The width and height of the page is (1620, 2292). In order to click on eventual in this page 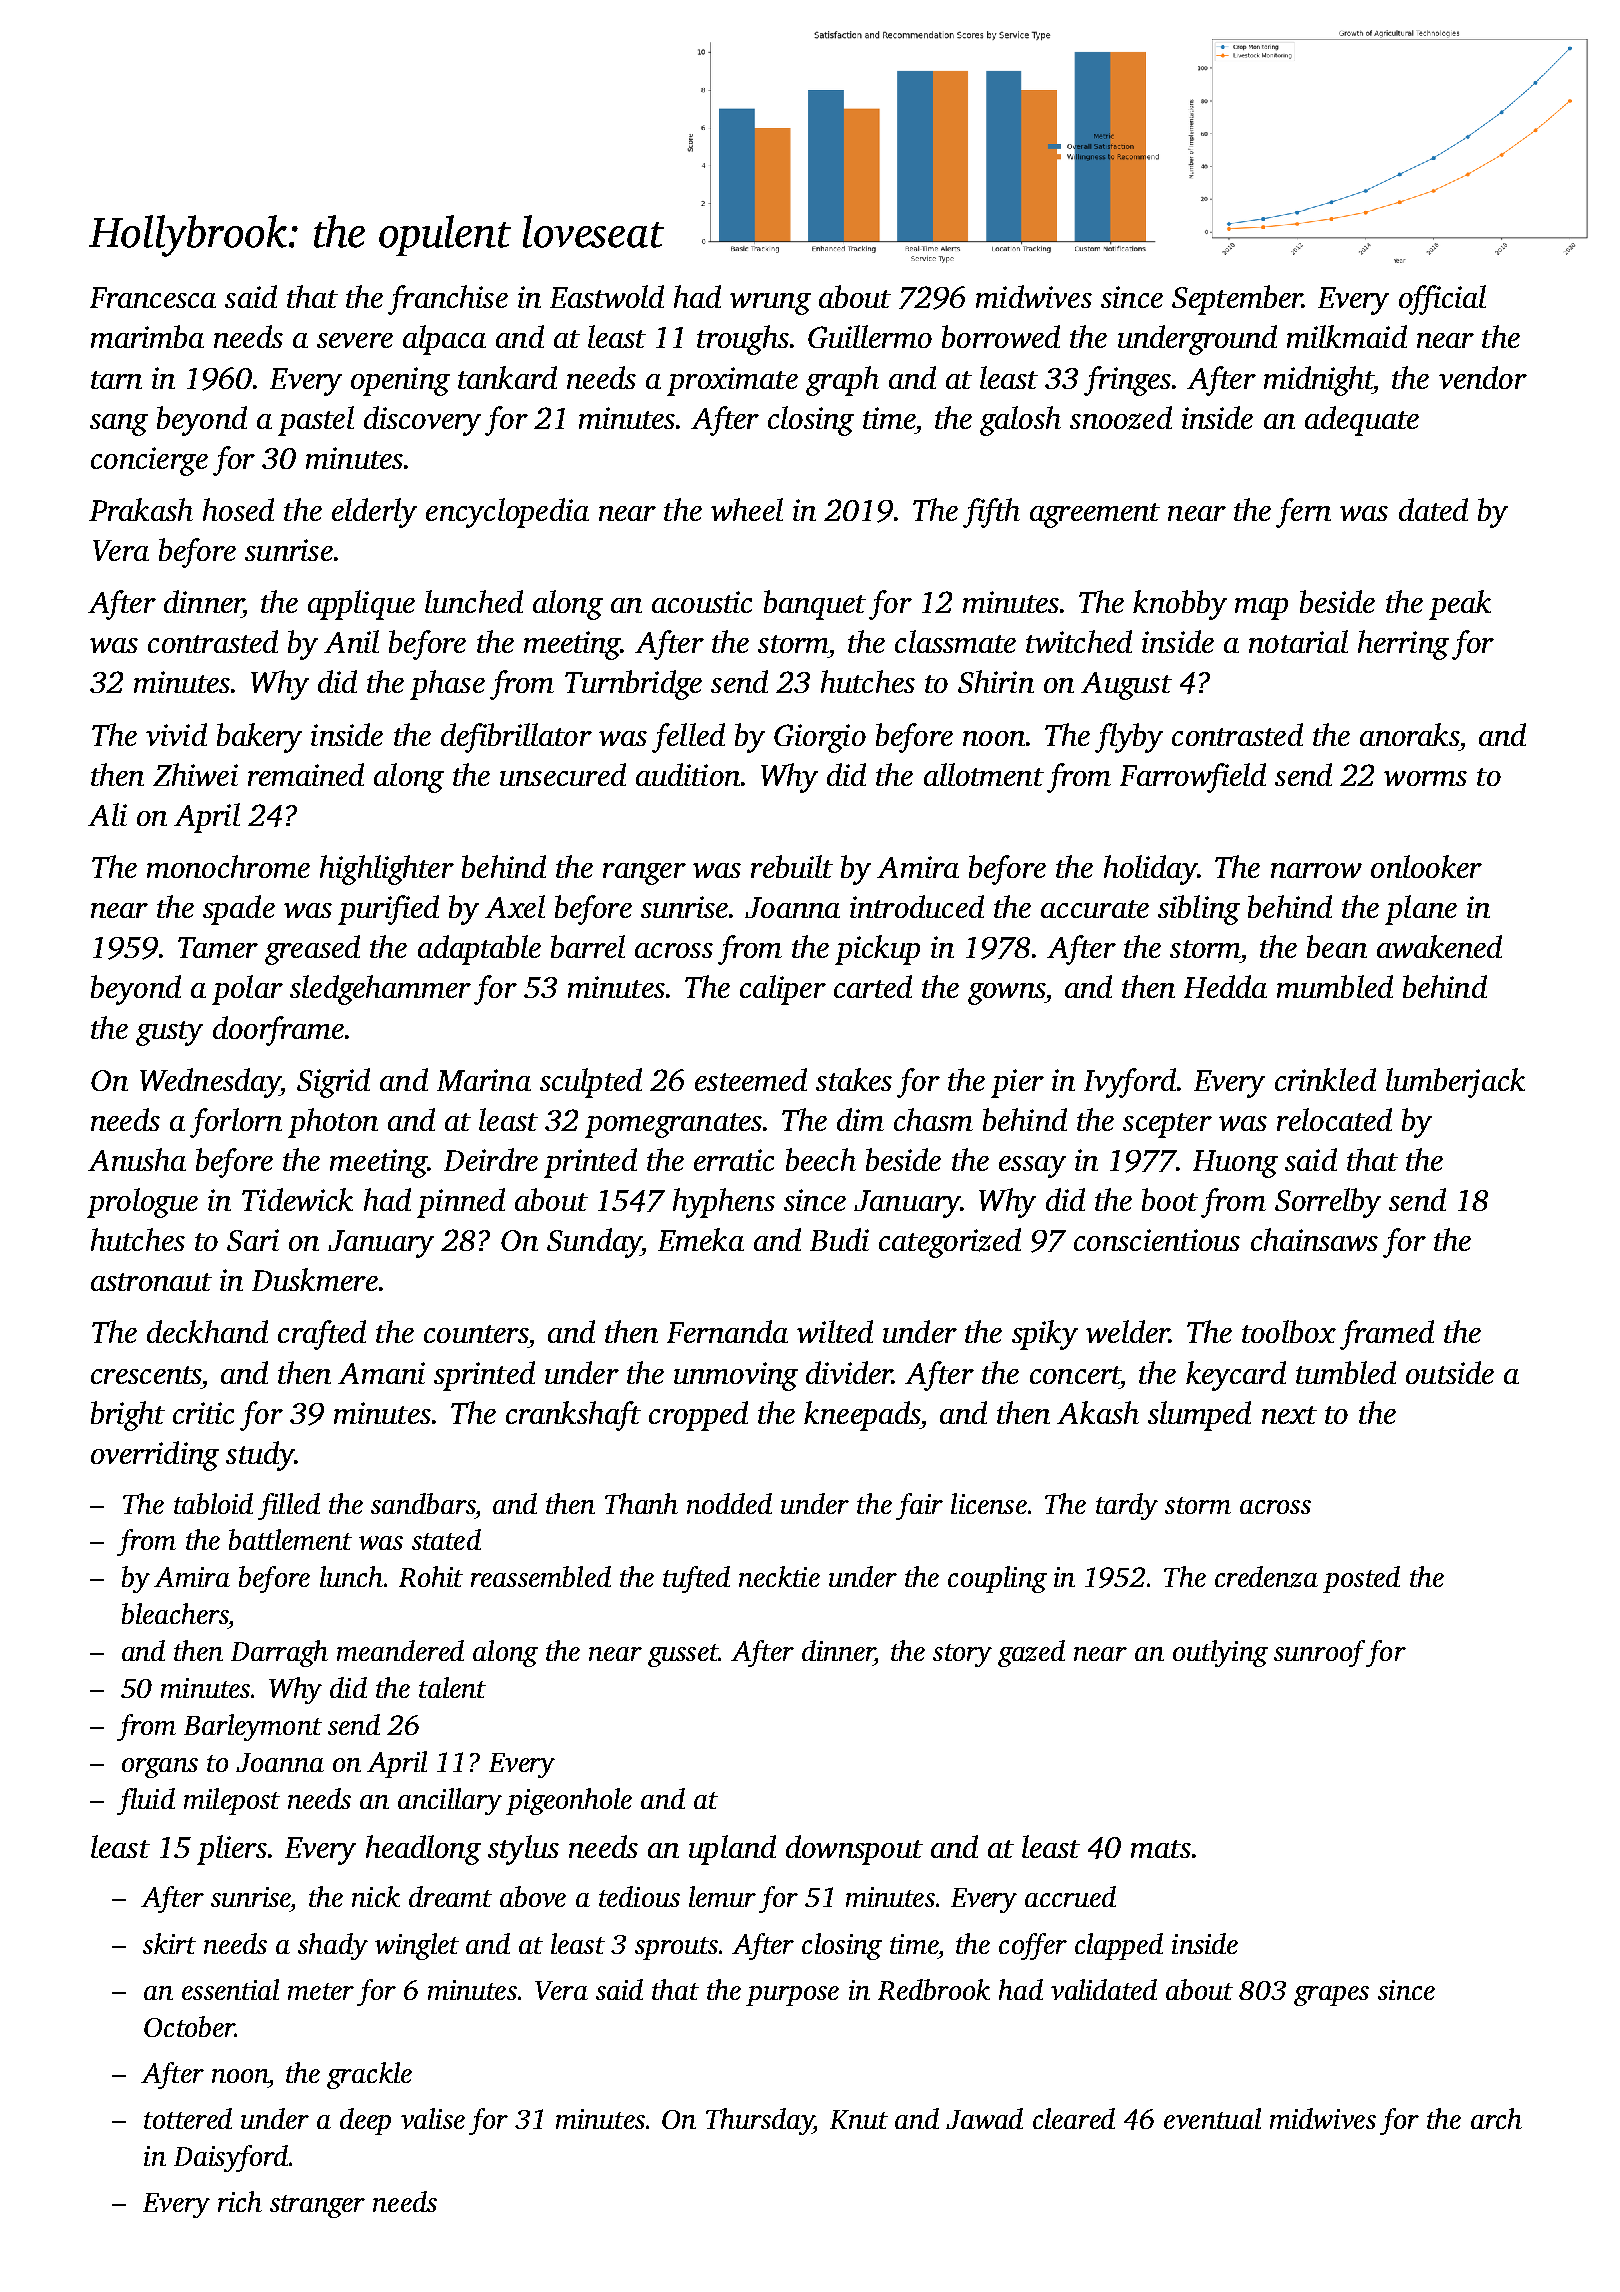, I will do `click(1212, 2118)`.
